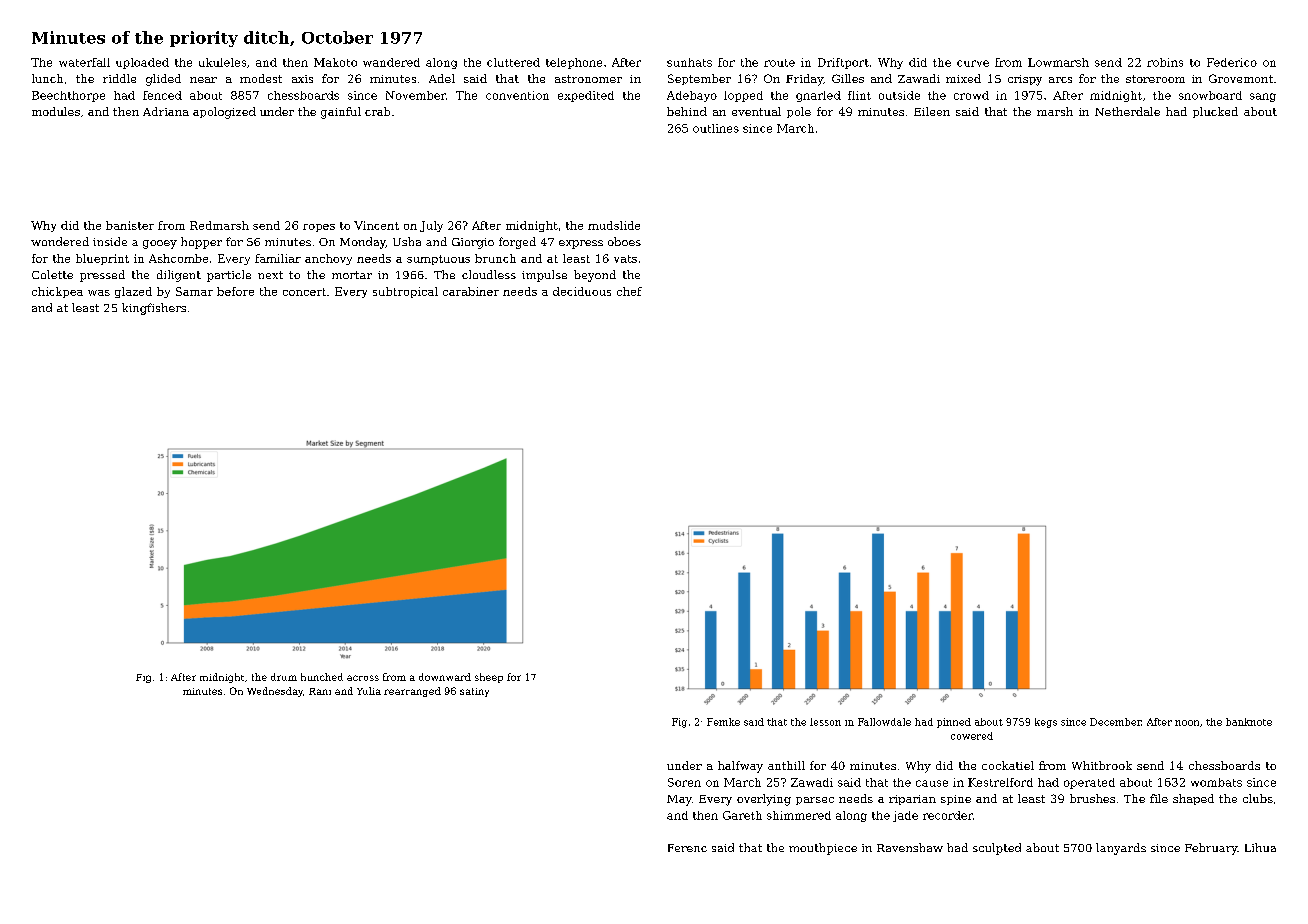  I want to click on Netherdale, so click(1127, 111).
